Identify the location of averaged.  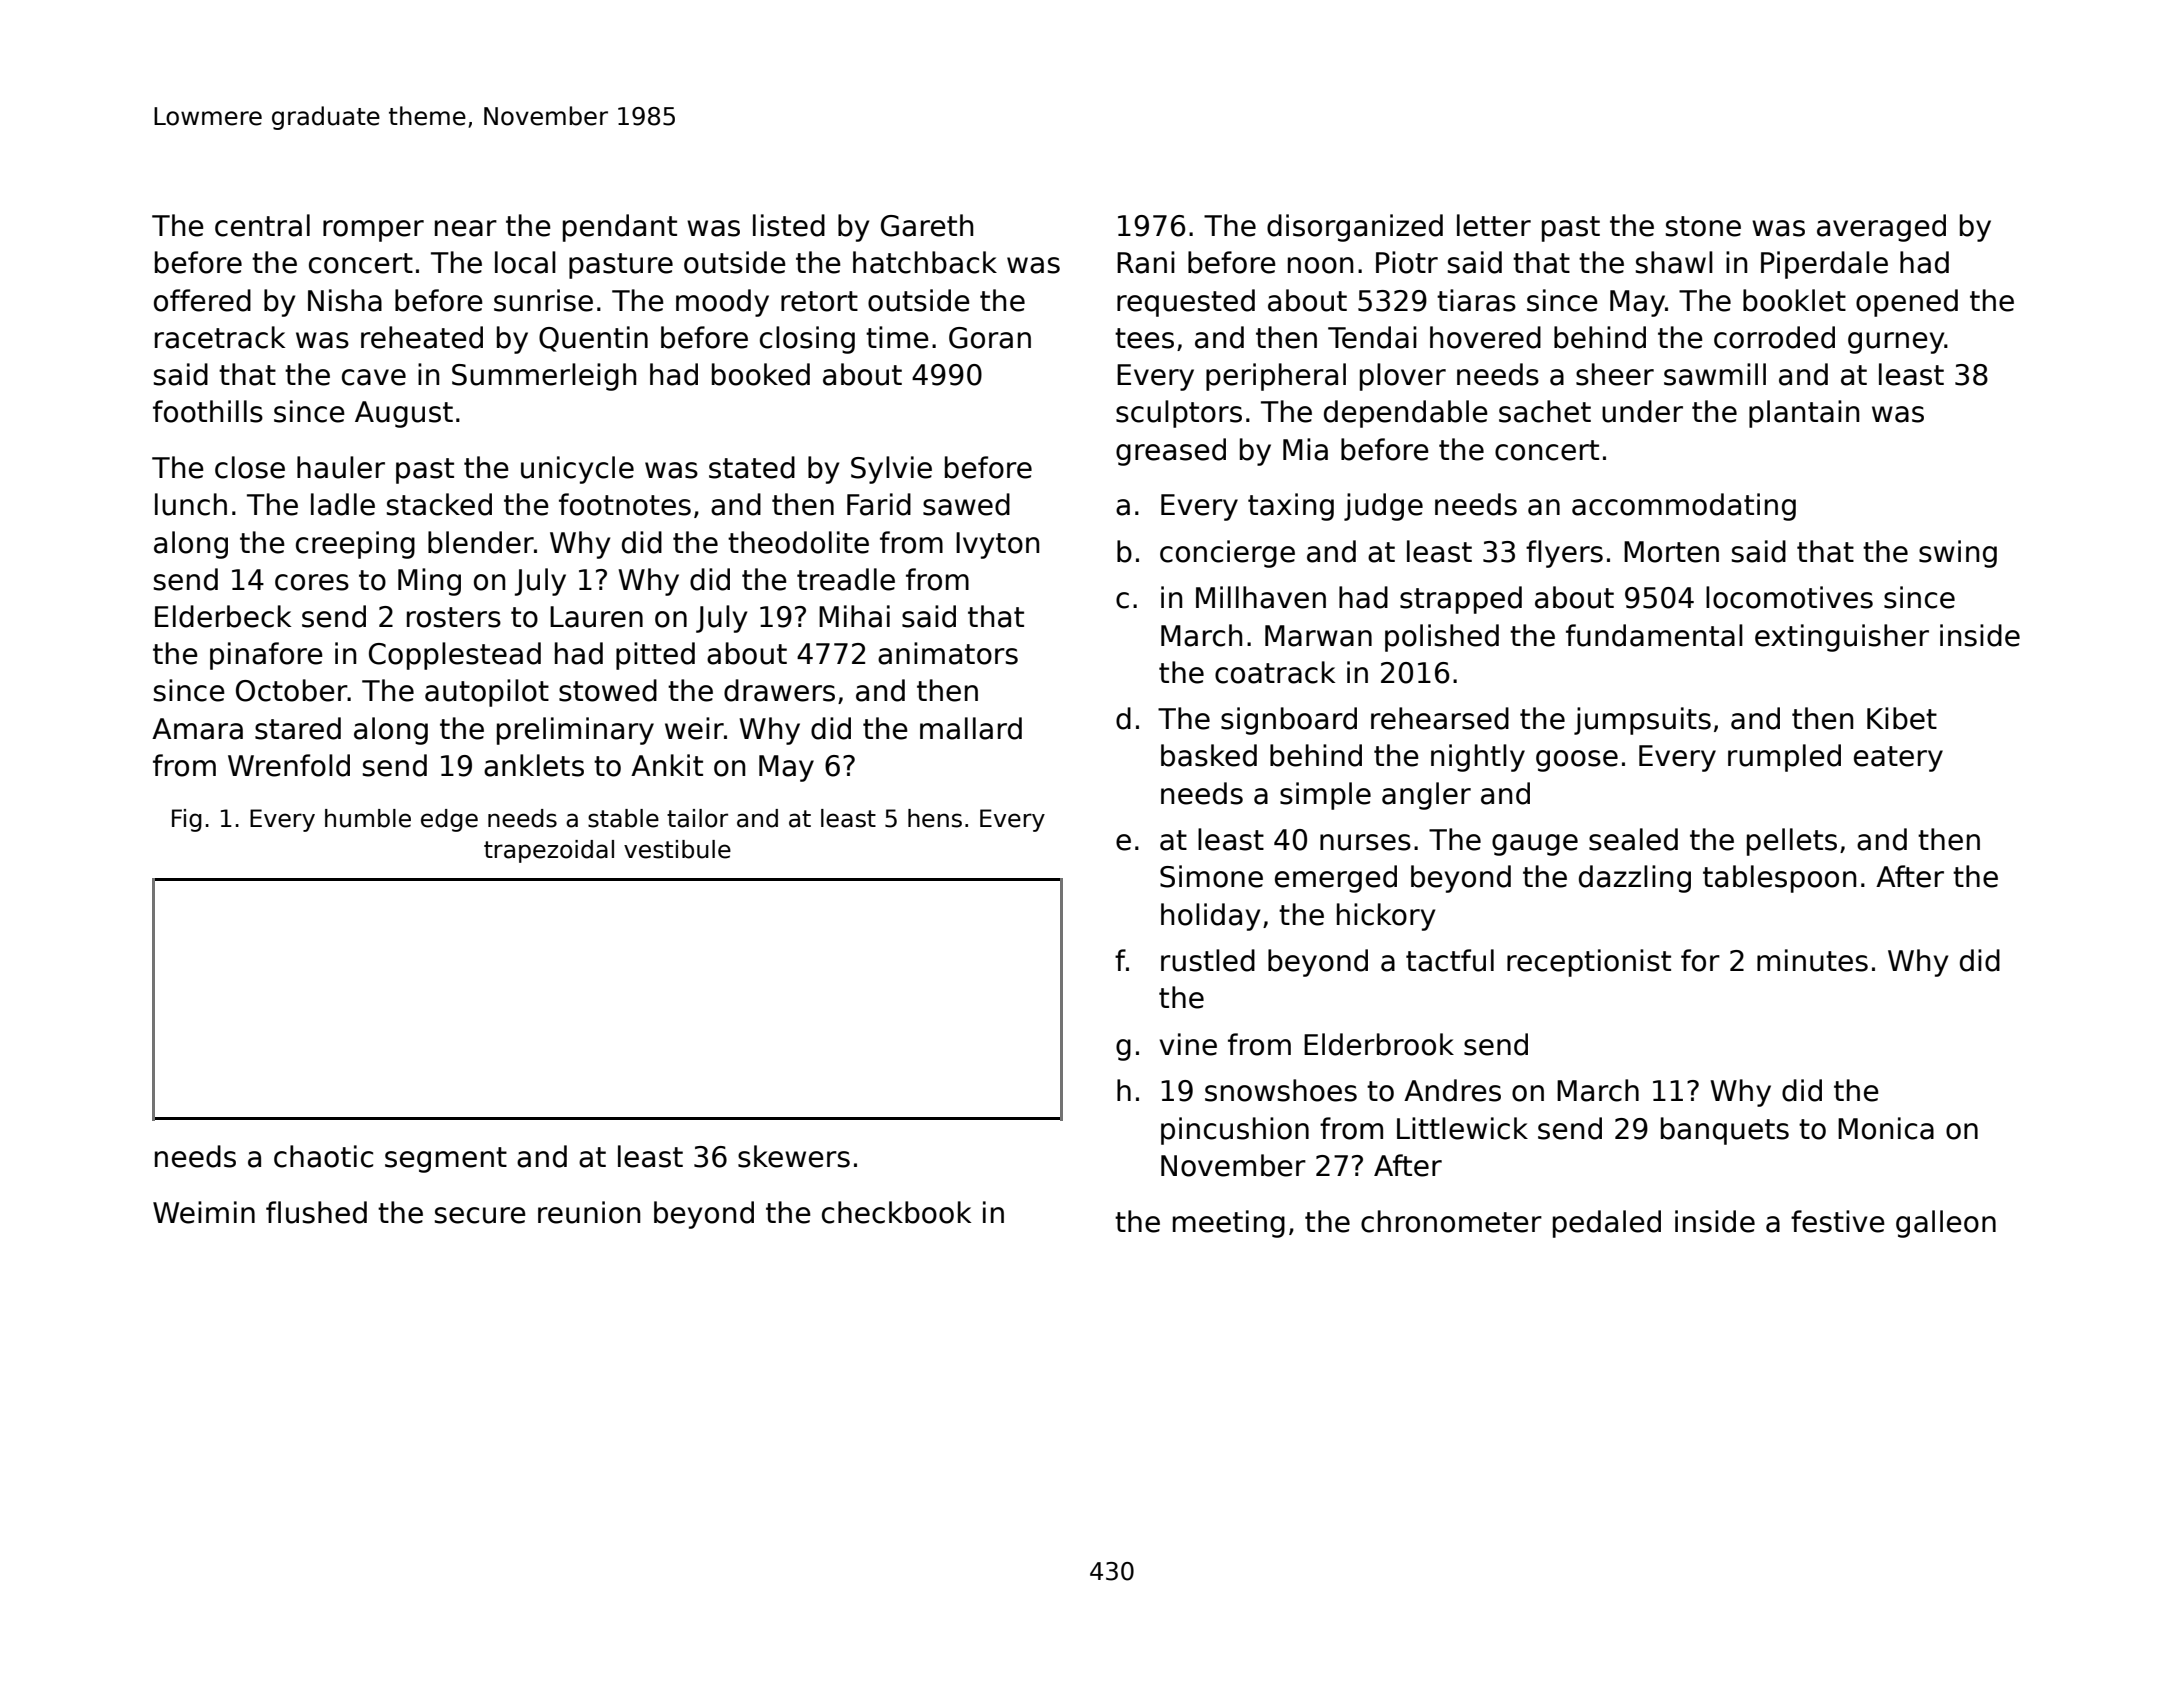
(1881, 228).
